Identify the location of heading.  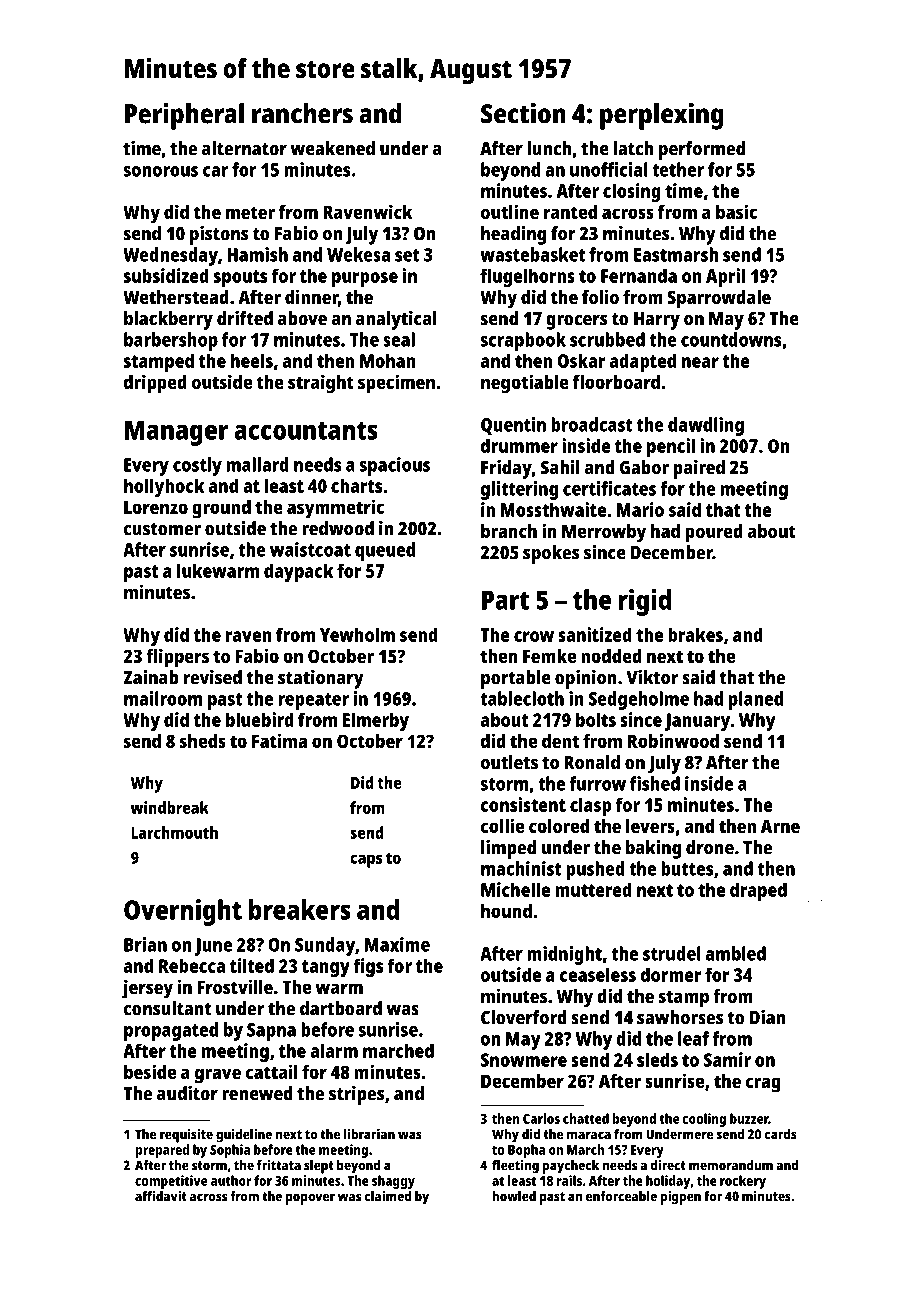
(513, 235).
